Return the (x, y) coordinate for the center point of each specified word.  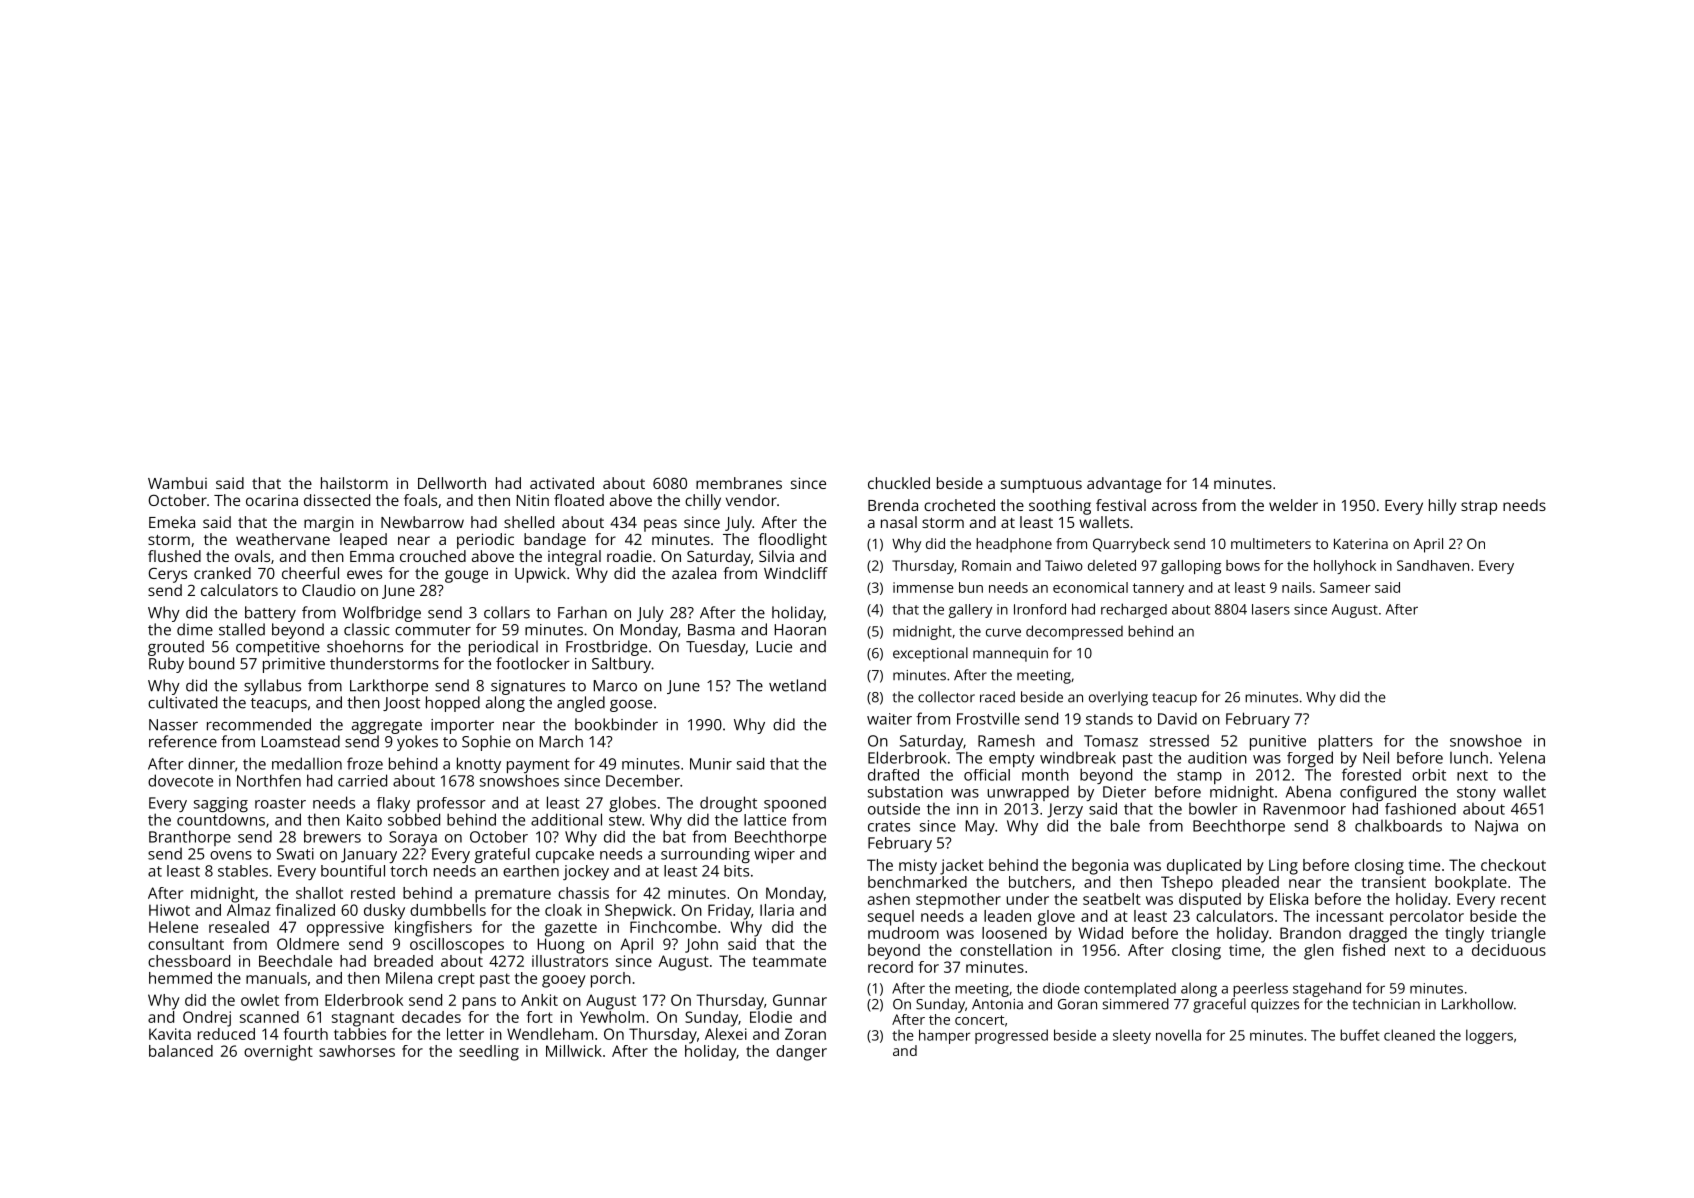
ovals (252, 556)
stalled (242, 629)
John (701, 945)
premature (513, 895)
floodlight (792, 541)
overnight (278, 1053)
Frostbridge (606, 648)
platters (1346, 742)
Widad (1100, 933)
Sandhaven (1433, 565)
